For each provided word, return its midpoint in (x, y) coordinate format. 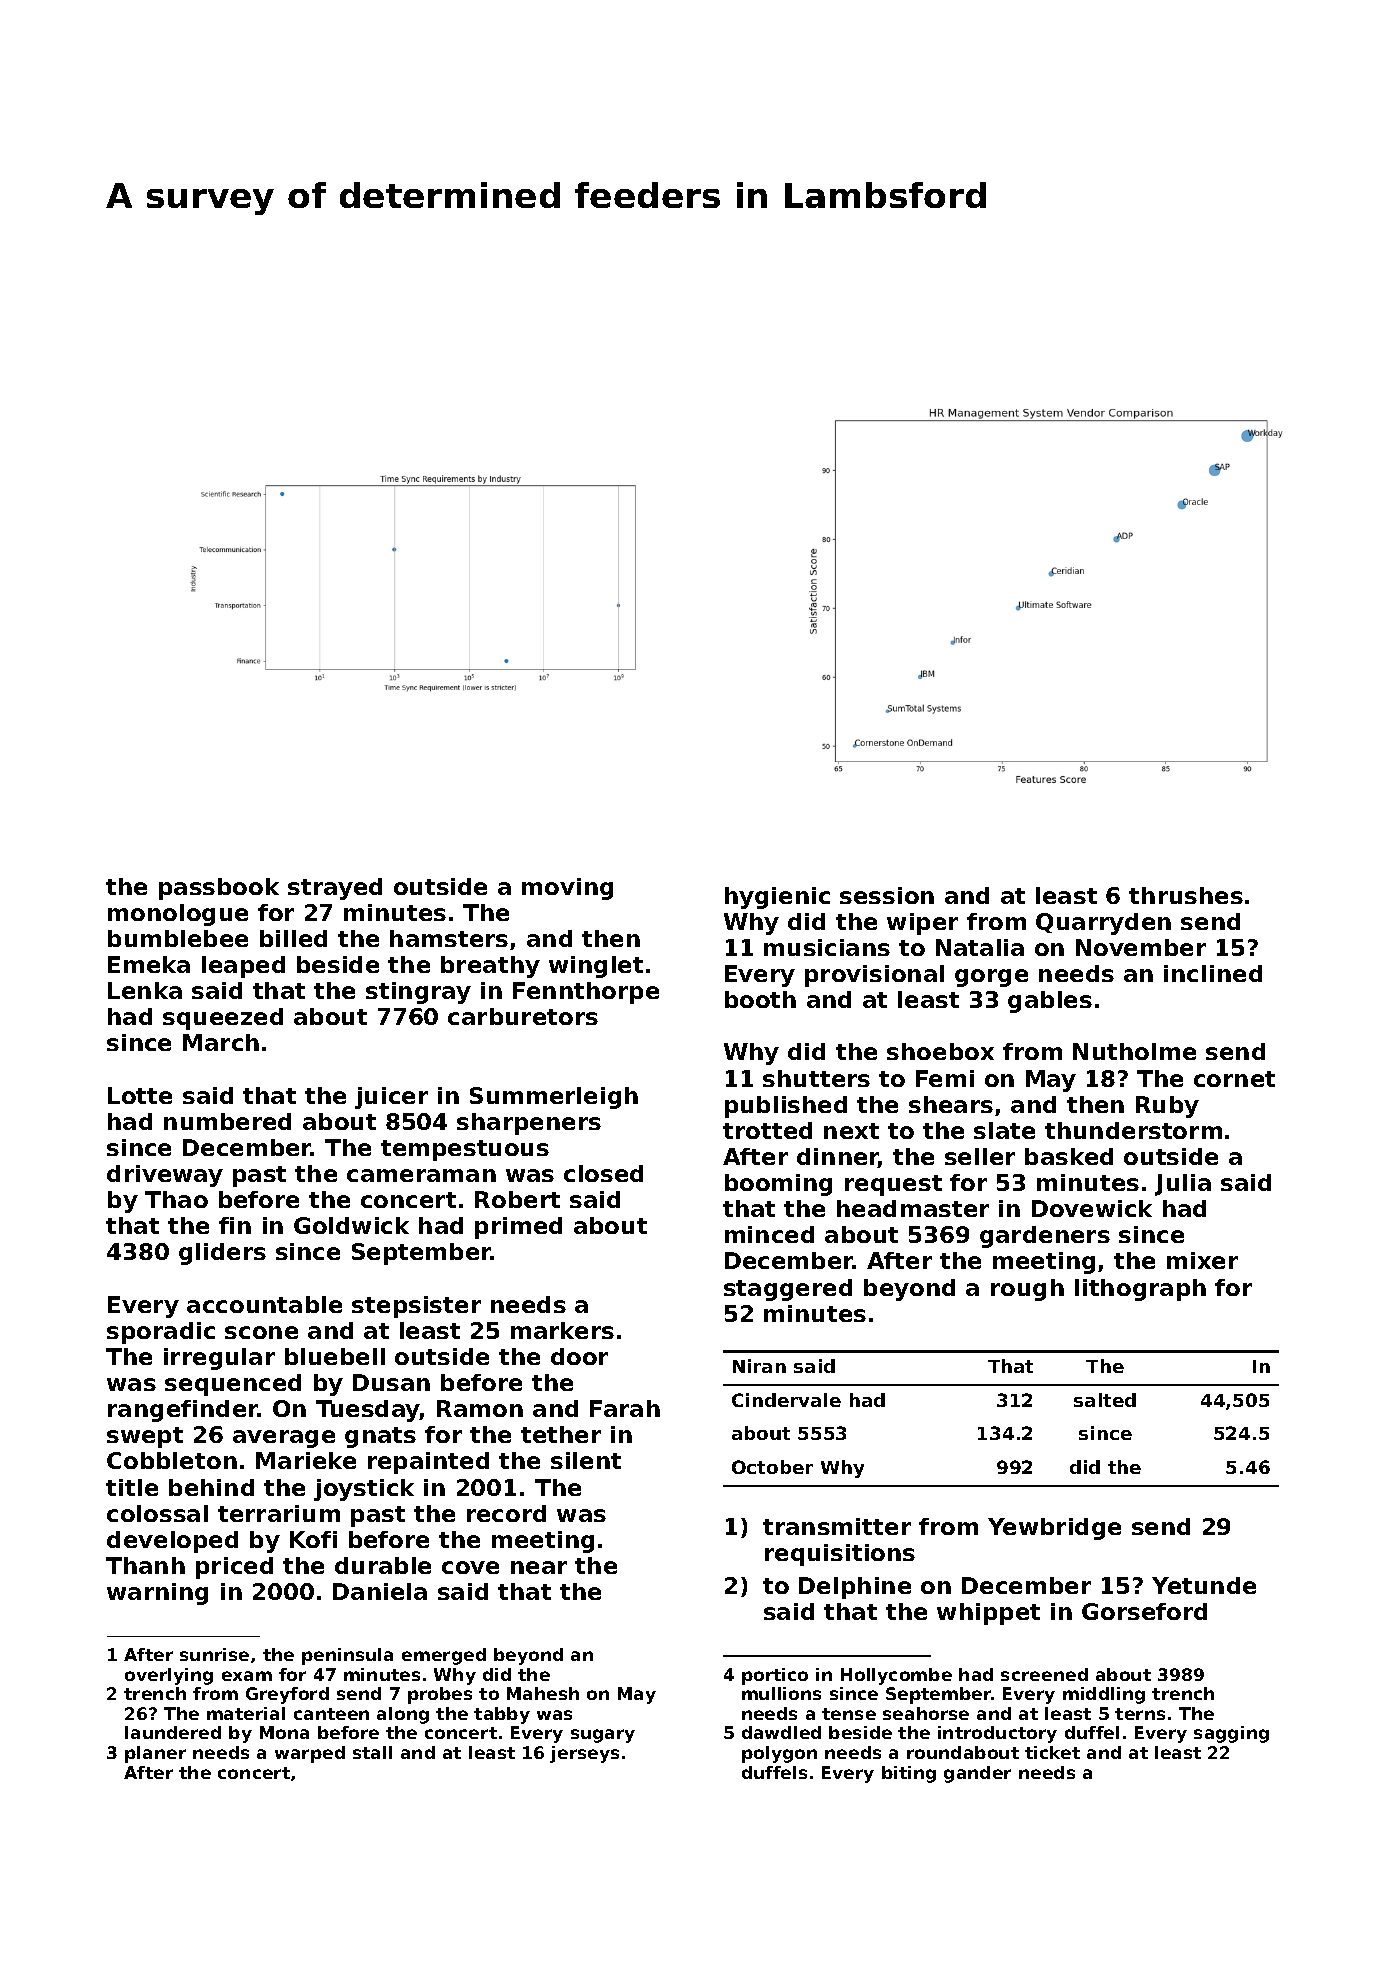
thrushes (1186, 895)
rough (1027, 1290)
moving (567, 889)
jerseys (584, 1754)
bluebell (335, 1356)
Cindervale (786, 1400)
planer (155, 1754)
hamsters (449, 938)
